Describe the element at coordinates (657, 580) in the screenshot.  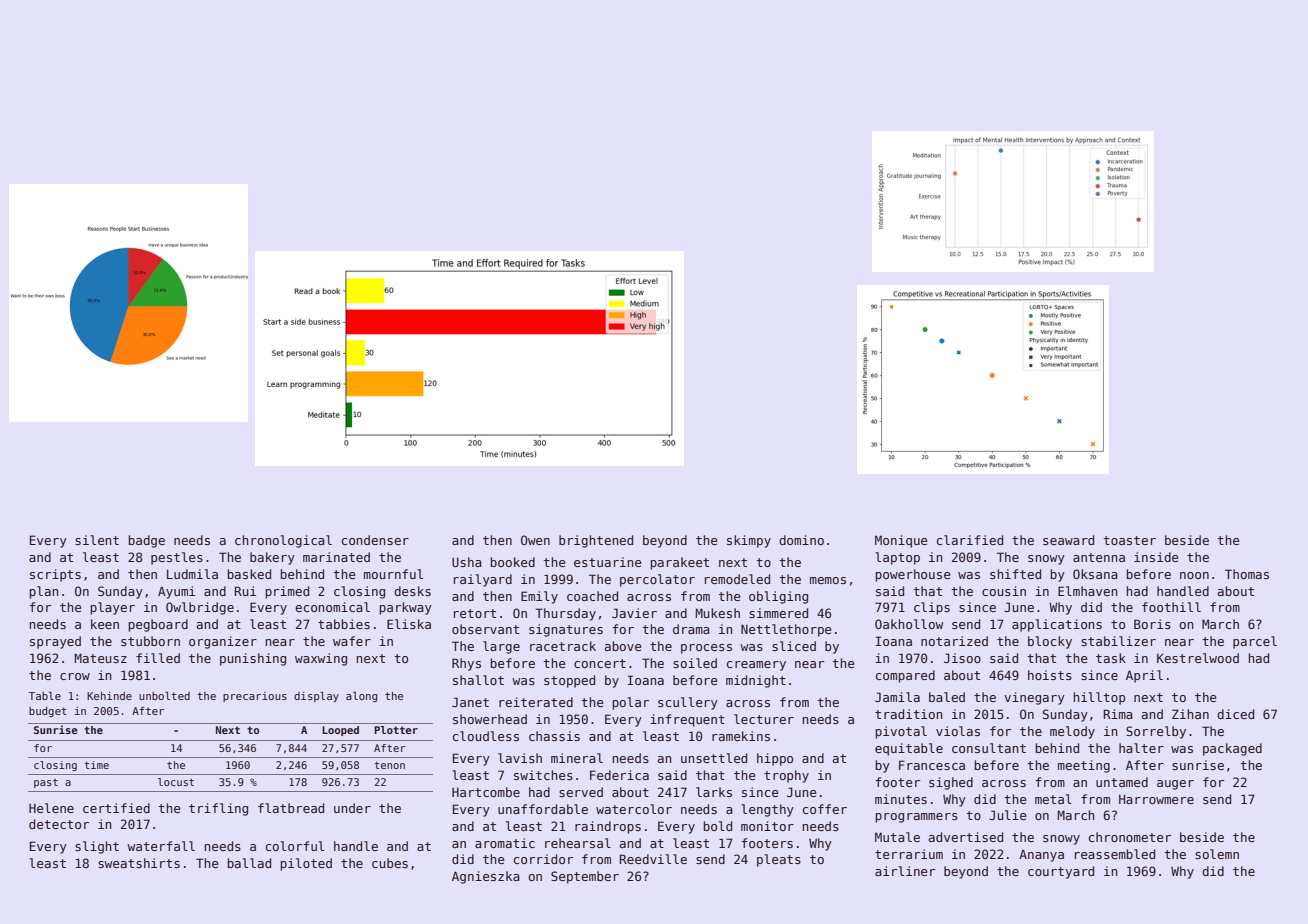
I see `percolator` at that location.
